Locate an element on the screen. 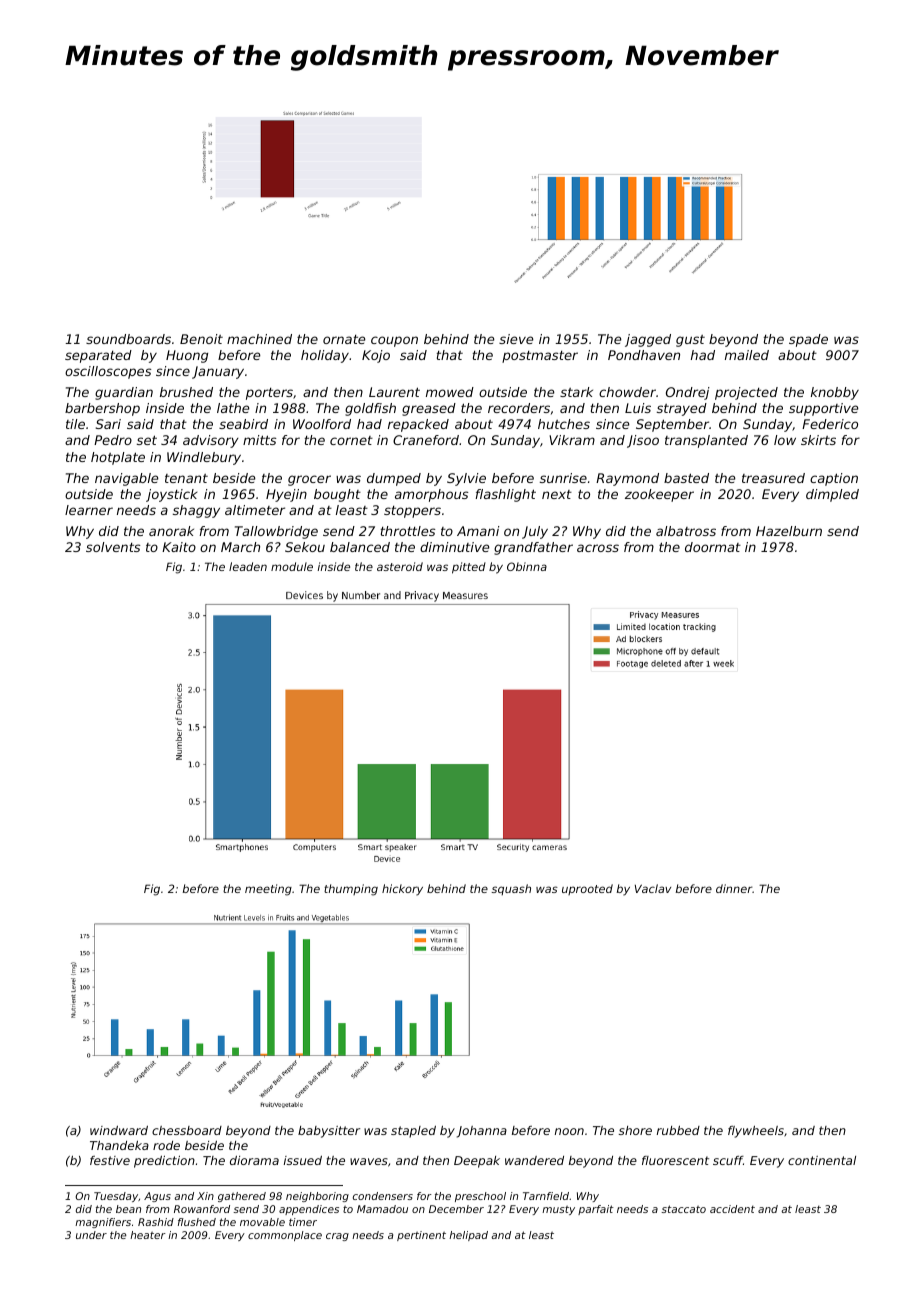 Image resolution: width=924 pixels, height=1308 pixels. module is located at coordinates (292, 566).
